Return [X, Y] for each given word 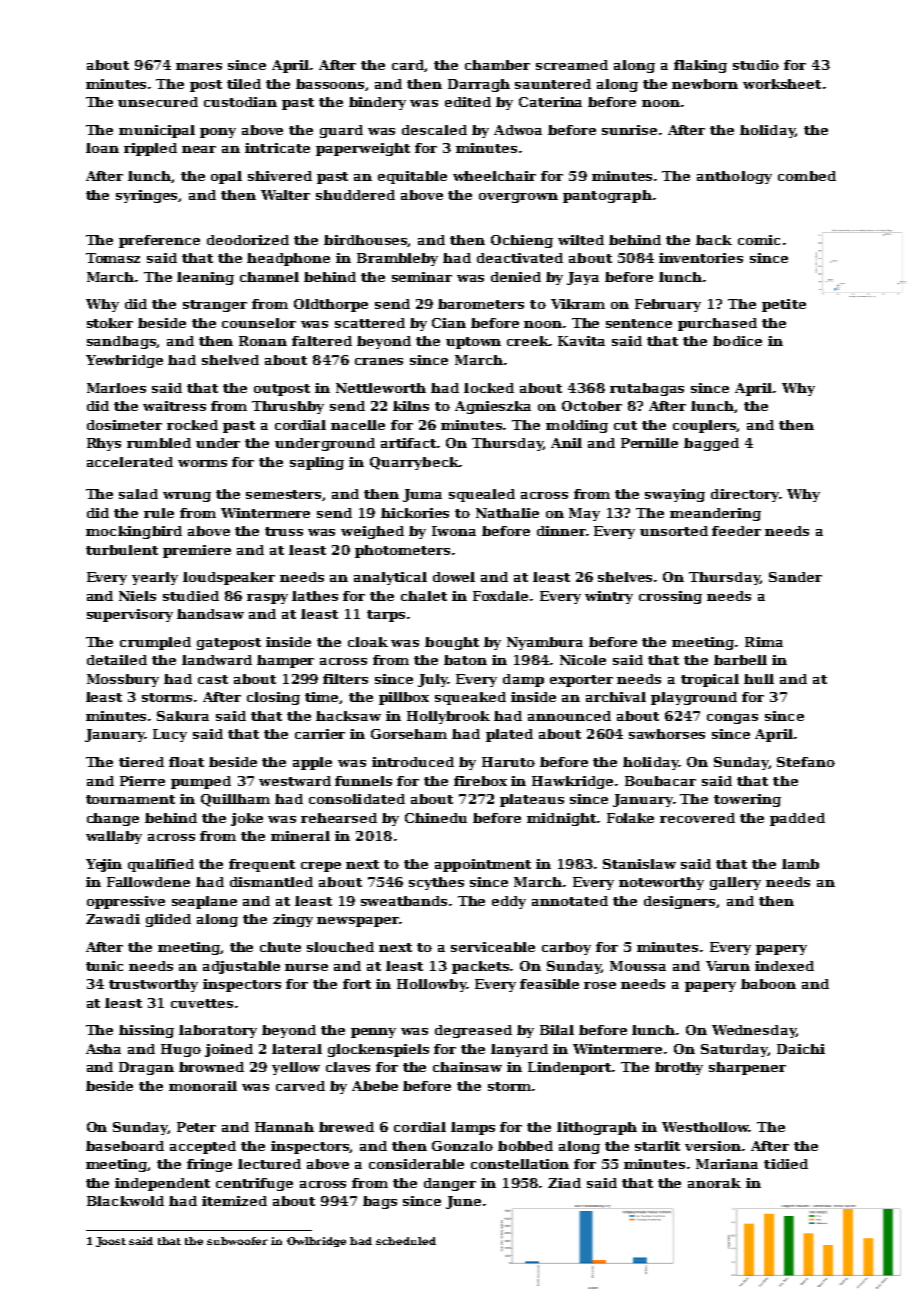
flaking [700, 66]
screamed [572, 65]
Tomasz [113, 258]
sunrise [629, 130]
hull [759, 679]
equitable [412, 177]
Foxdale [500, 596]
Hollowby [432, 985]
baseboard [125, 1146]
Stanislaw [639, 864]
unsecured [158, 102]
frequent [262, 865]
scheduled [406, 1241]
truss [284, 531]
